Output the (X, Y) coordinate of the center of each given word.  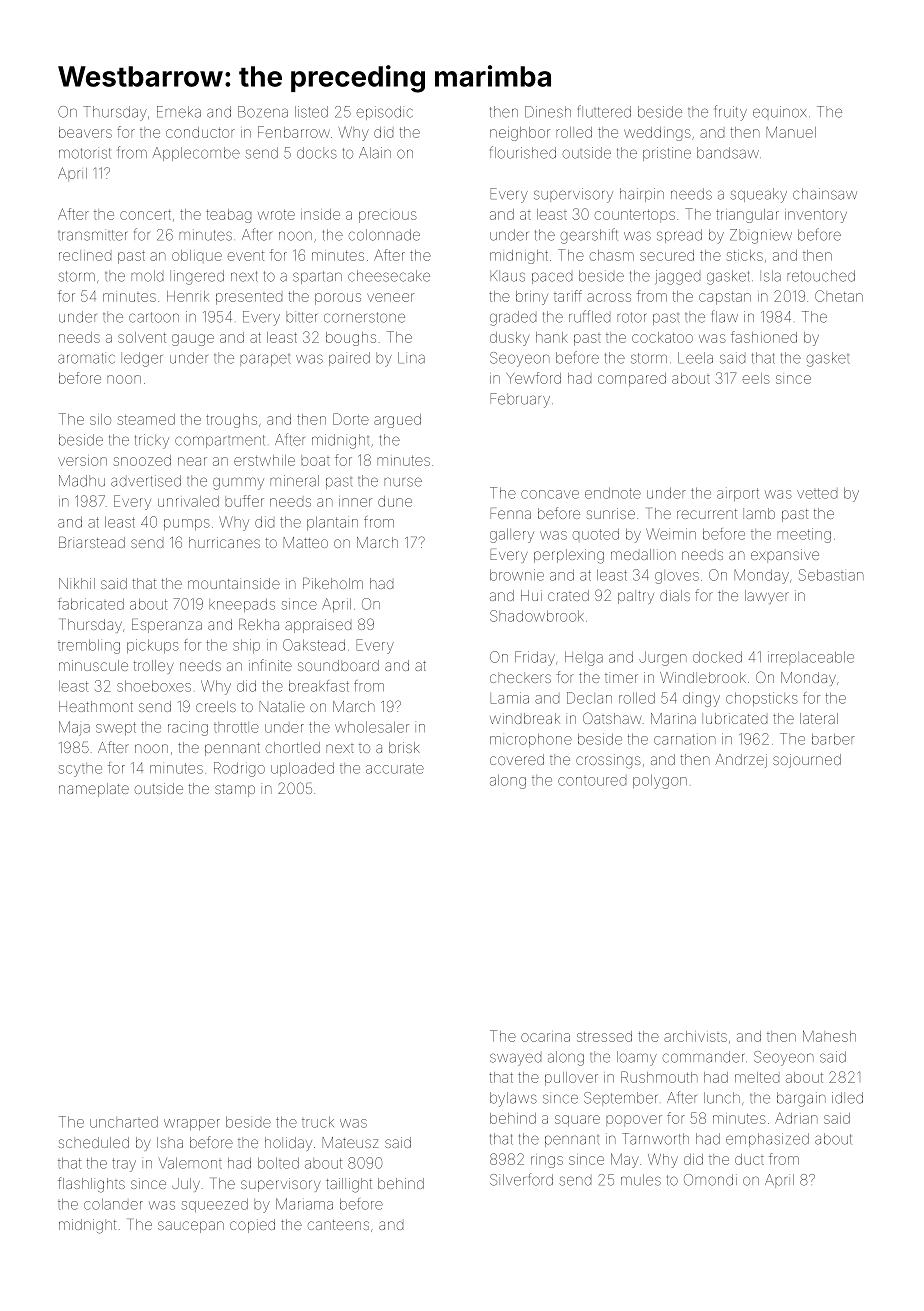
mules (641, 1180)
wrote (276, 215)
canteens (338, 1225)
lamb (759, 513)
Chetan (839, 296)
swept (116, 728)
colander (113, 1204)
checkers (520, 677)
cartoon (154, 317)
